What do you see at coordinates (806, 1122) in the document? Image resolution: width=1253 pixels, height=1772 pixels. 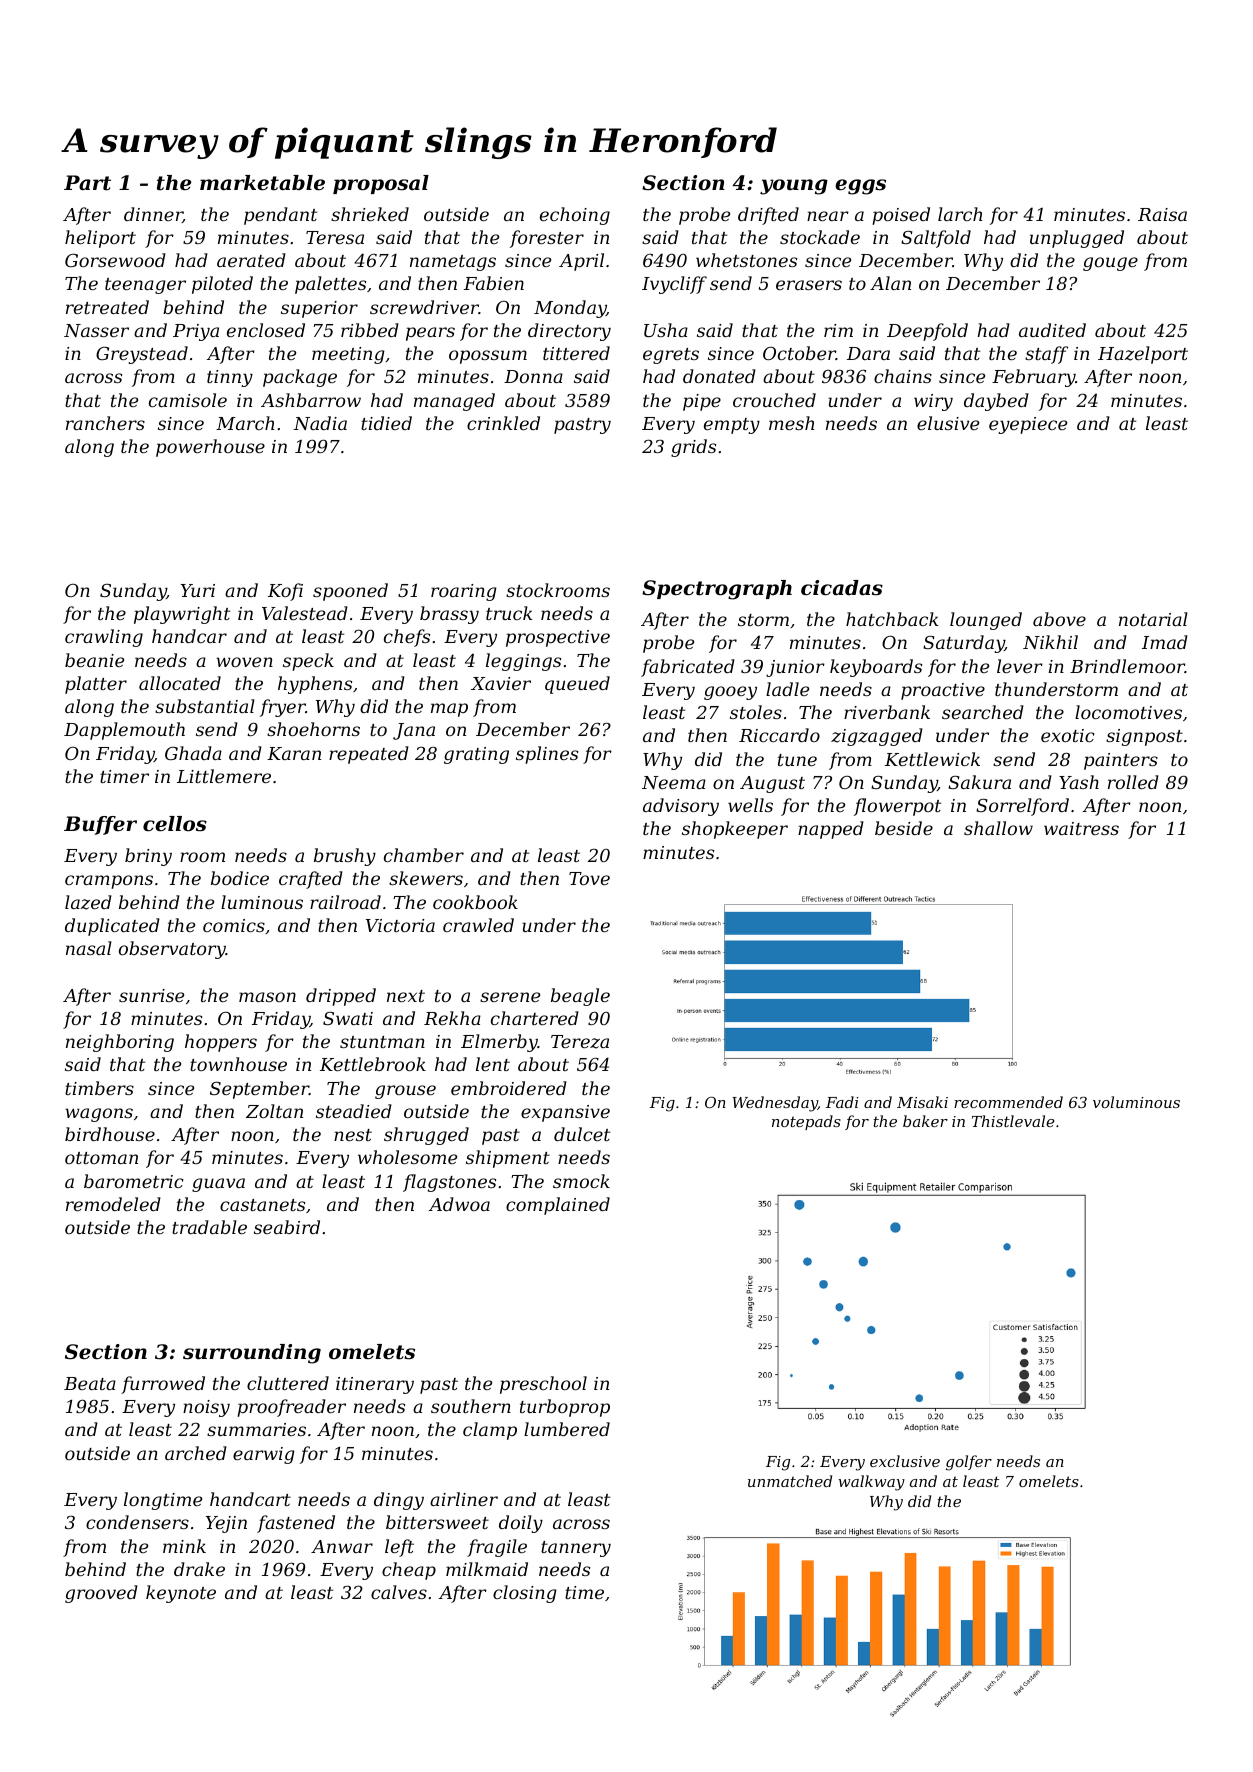 I see `notepads` at bounding box center [806, 1122].
